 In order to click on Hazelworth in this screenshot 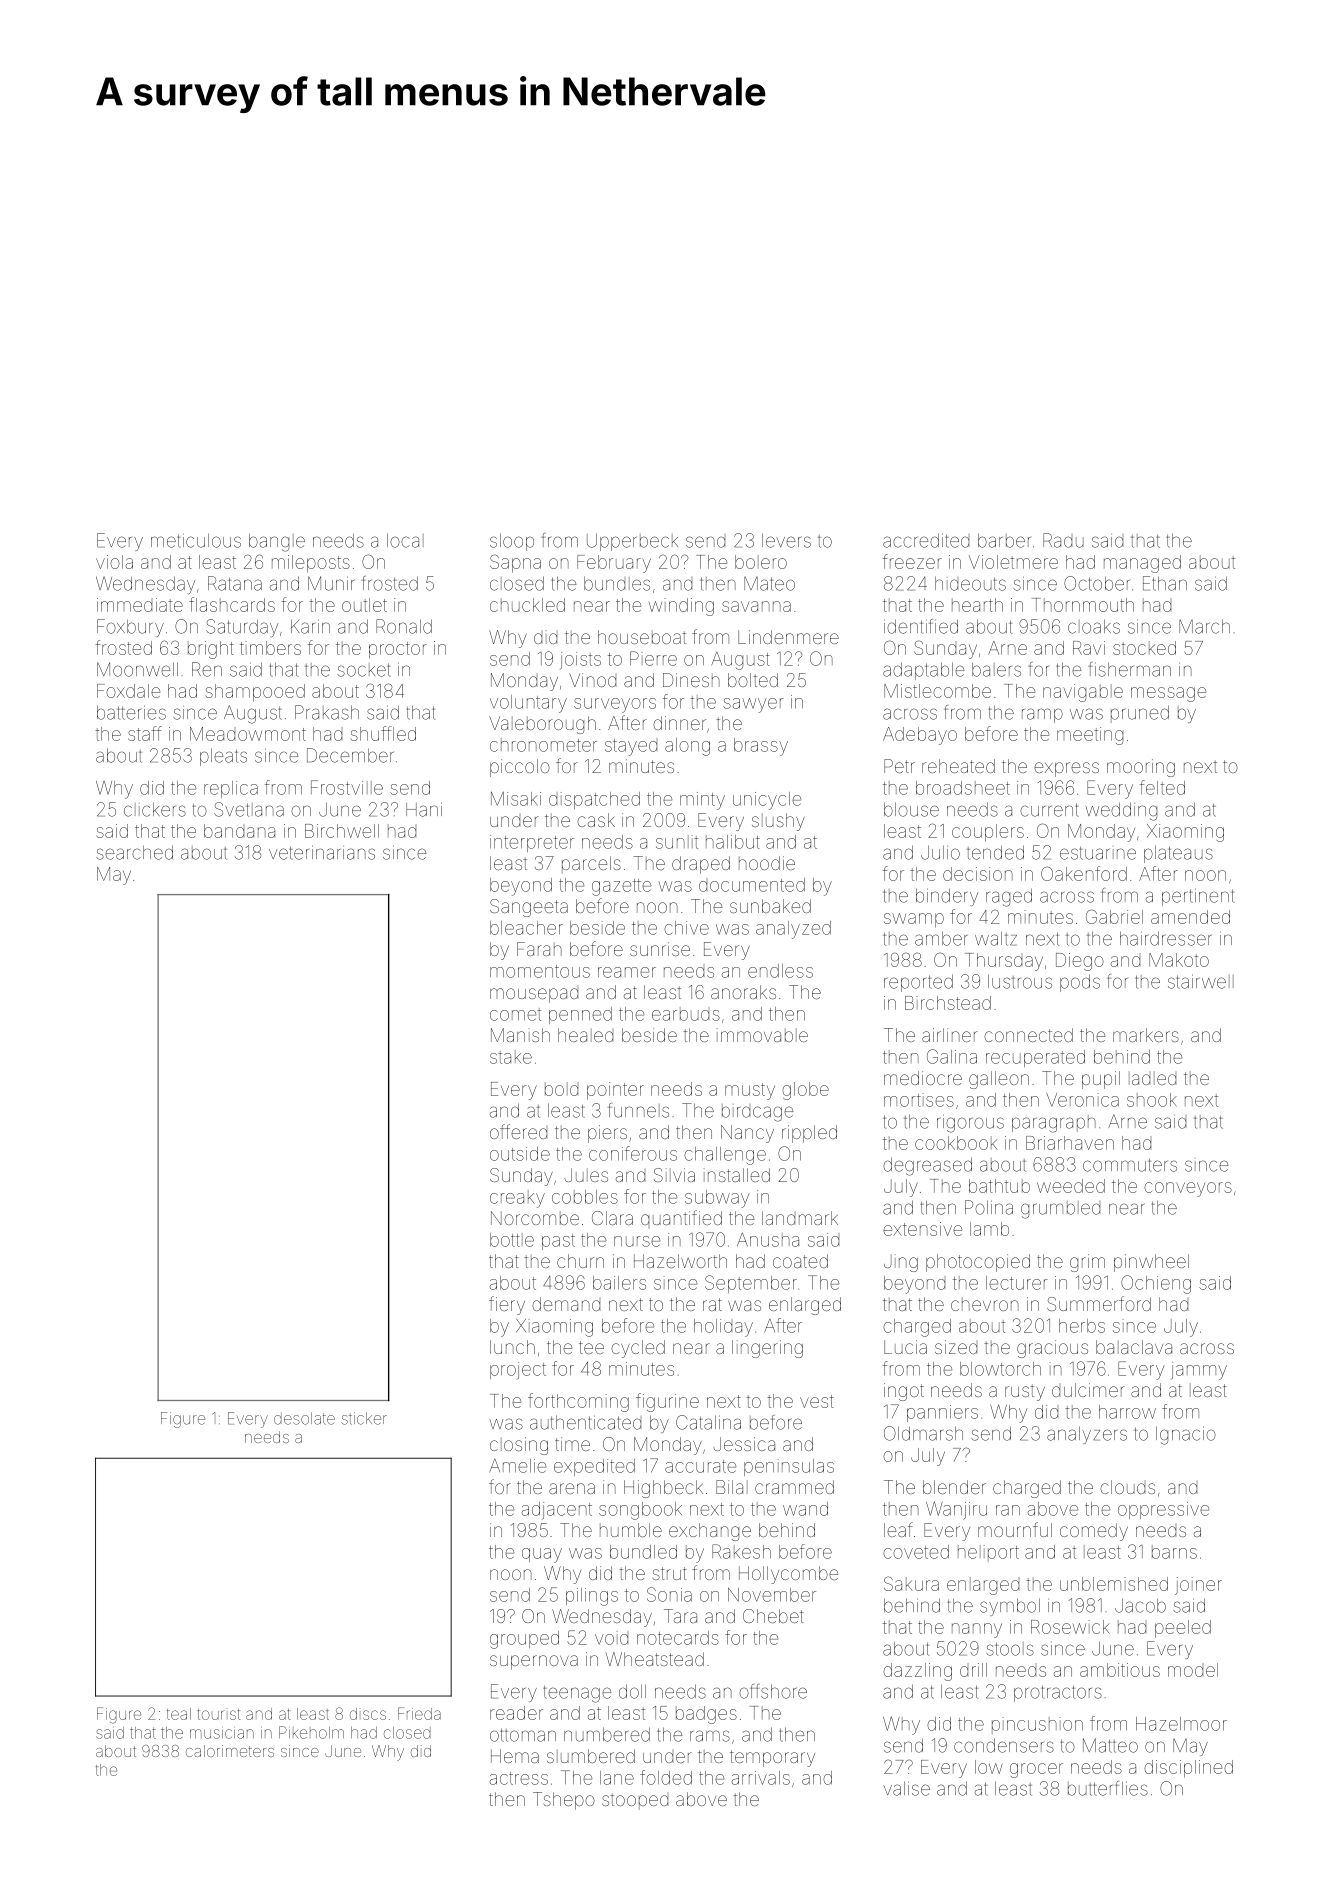, I will do `click(680, 1261)`.
